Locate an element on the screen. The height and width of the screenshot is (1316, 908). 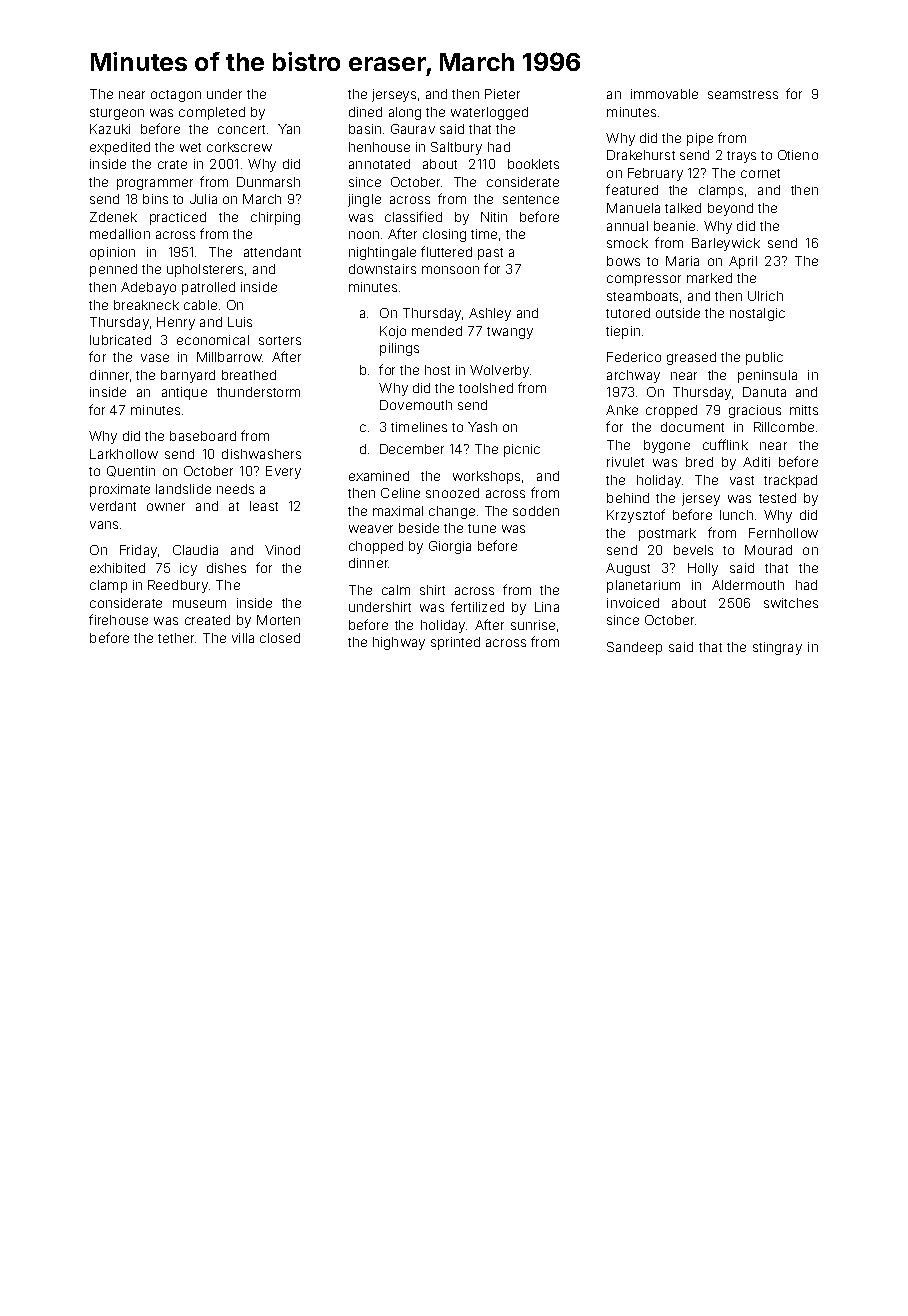
wet is located at coordinates (190, 147).
